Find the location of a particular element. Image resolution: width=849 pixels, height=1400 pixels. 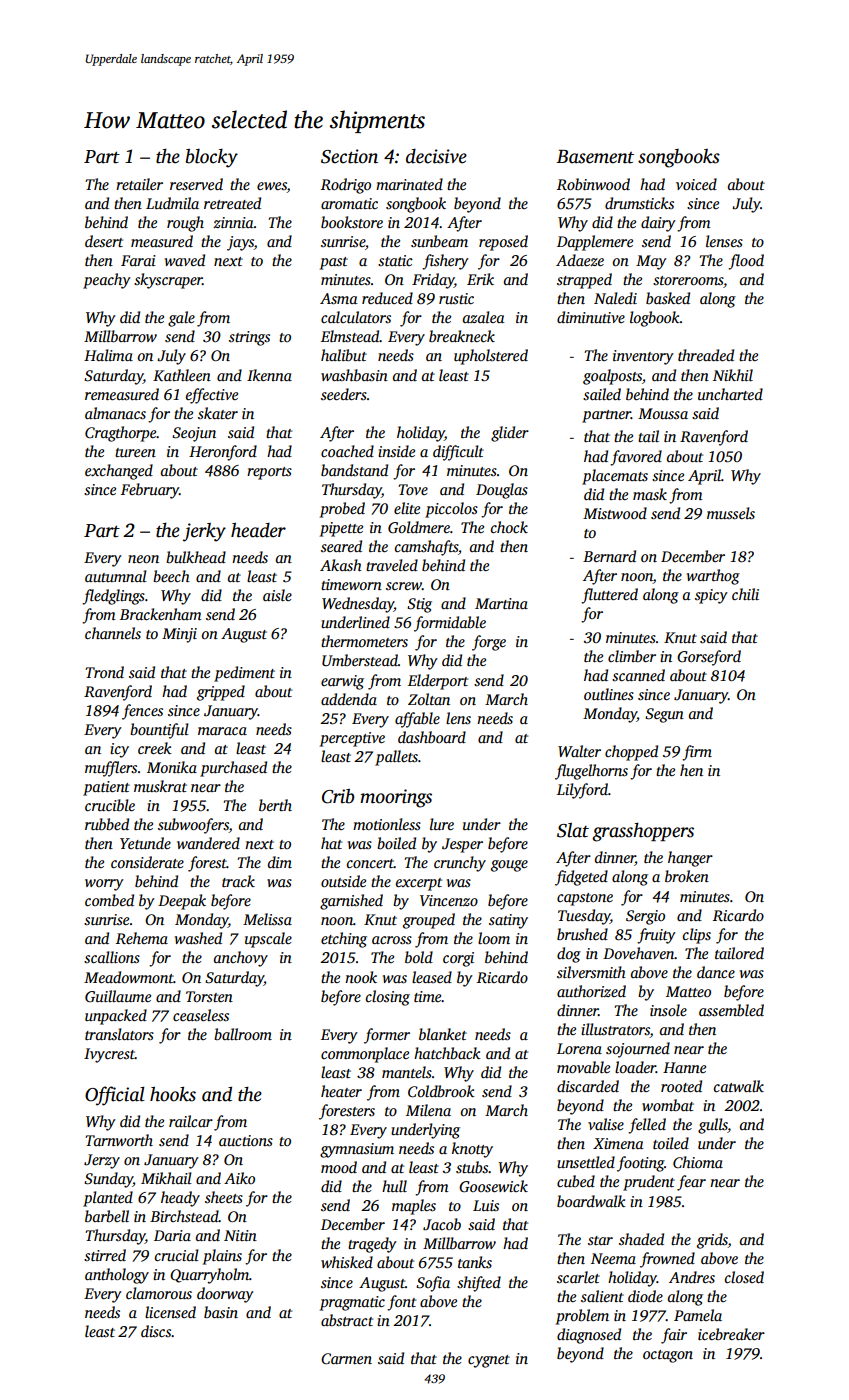

stubs is located at coordinates (472, 1167).
